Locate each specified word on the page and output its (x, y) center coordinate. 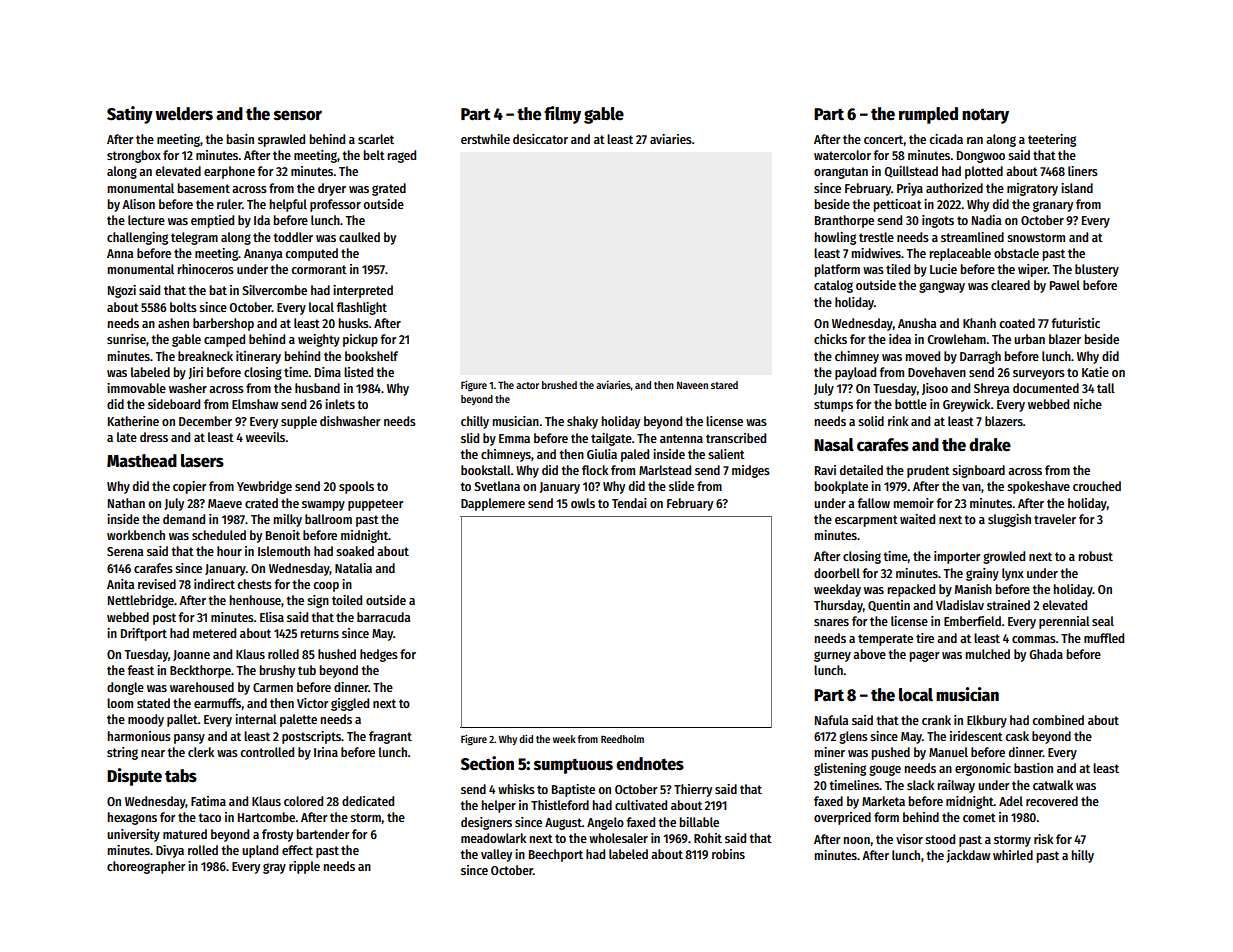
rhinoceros (206, 269)
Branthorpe (844, 221)
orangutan (841, 173)
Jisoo (935, 389)
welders (184, 114)
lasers (202, 461)
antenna (681, 438)
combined (1058, 720)
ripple (304, 867)
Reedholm (622, 739)
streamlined (972, 237)
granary (1053, 206)
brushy (277, 671)
